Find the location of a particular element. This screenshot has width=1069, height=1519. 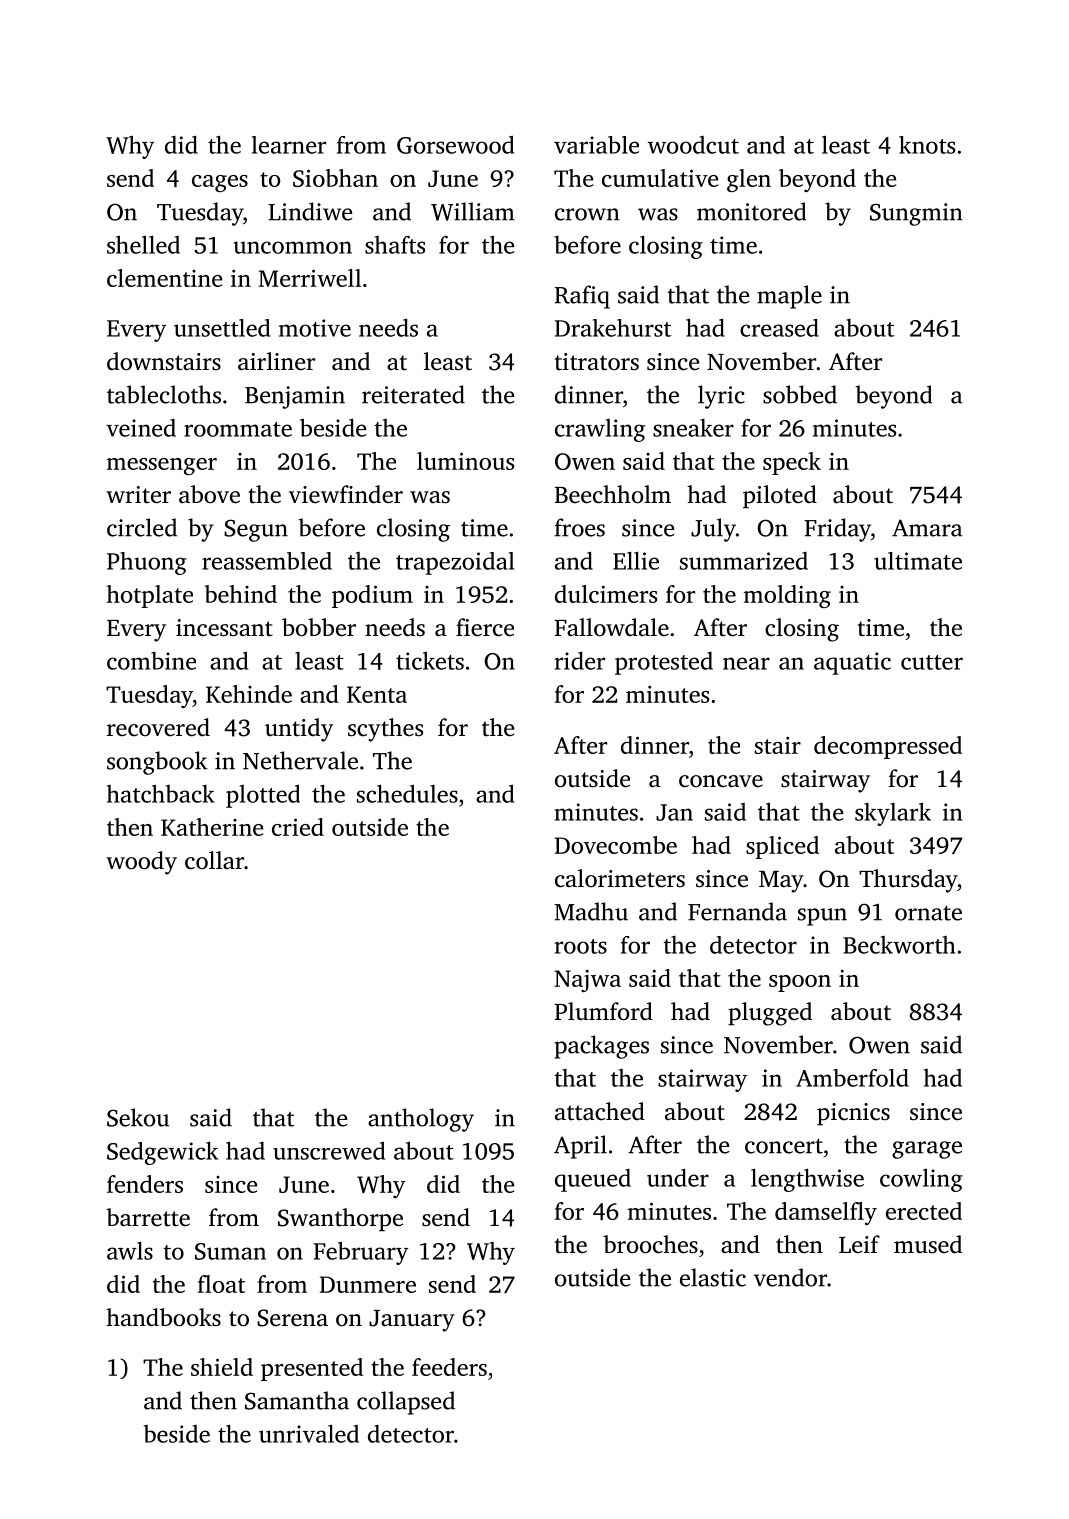

scythes is located at coordinates (385, 730).
